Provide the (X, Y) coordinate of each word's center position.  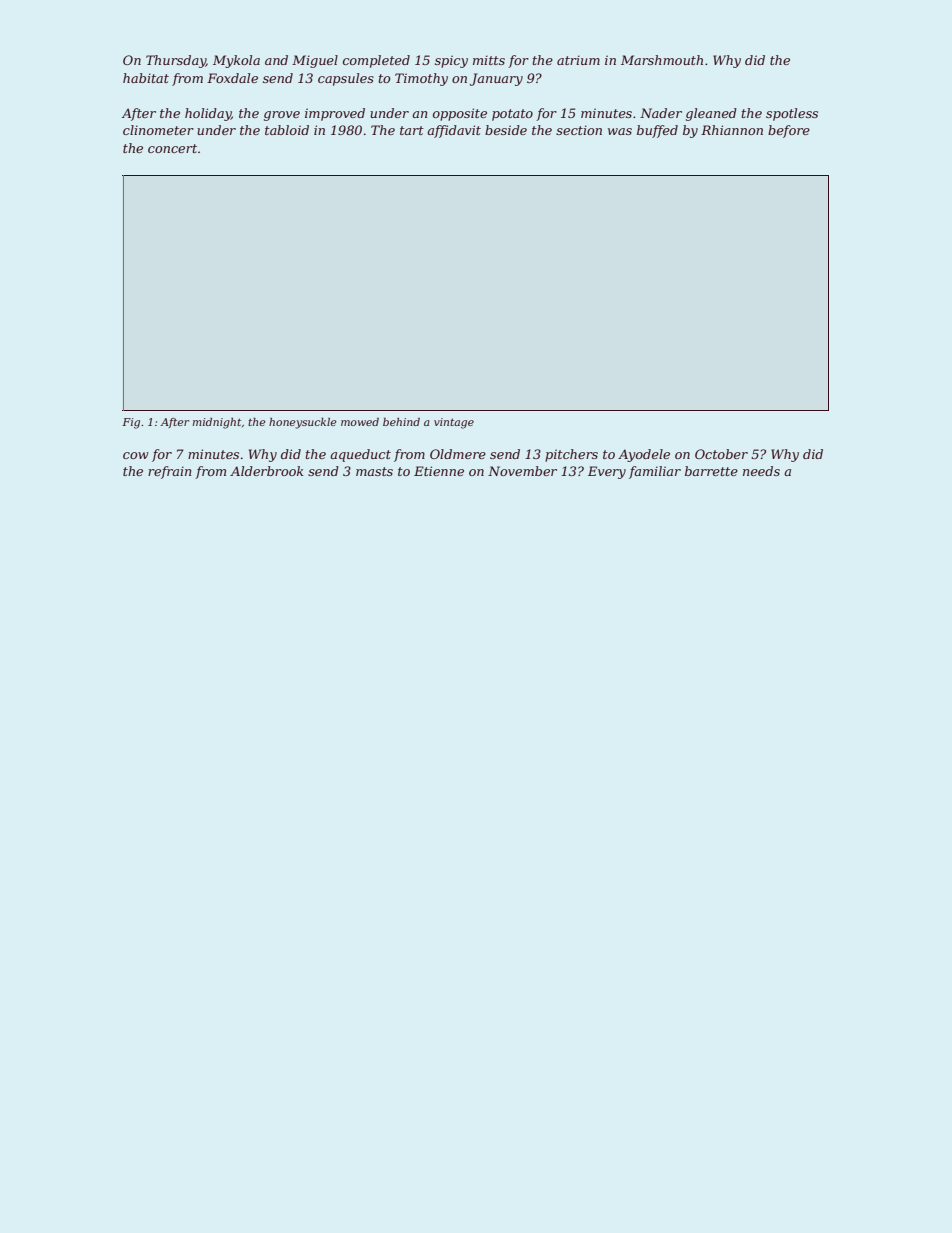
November (522, 471)
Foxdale (232, 78)
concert (172, 148)
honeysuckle (303, 423)
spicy (451, 61)
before (789, 131)
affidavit (454, 131)
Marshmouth (662, 60)
